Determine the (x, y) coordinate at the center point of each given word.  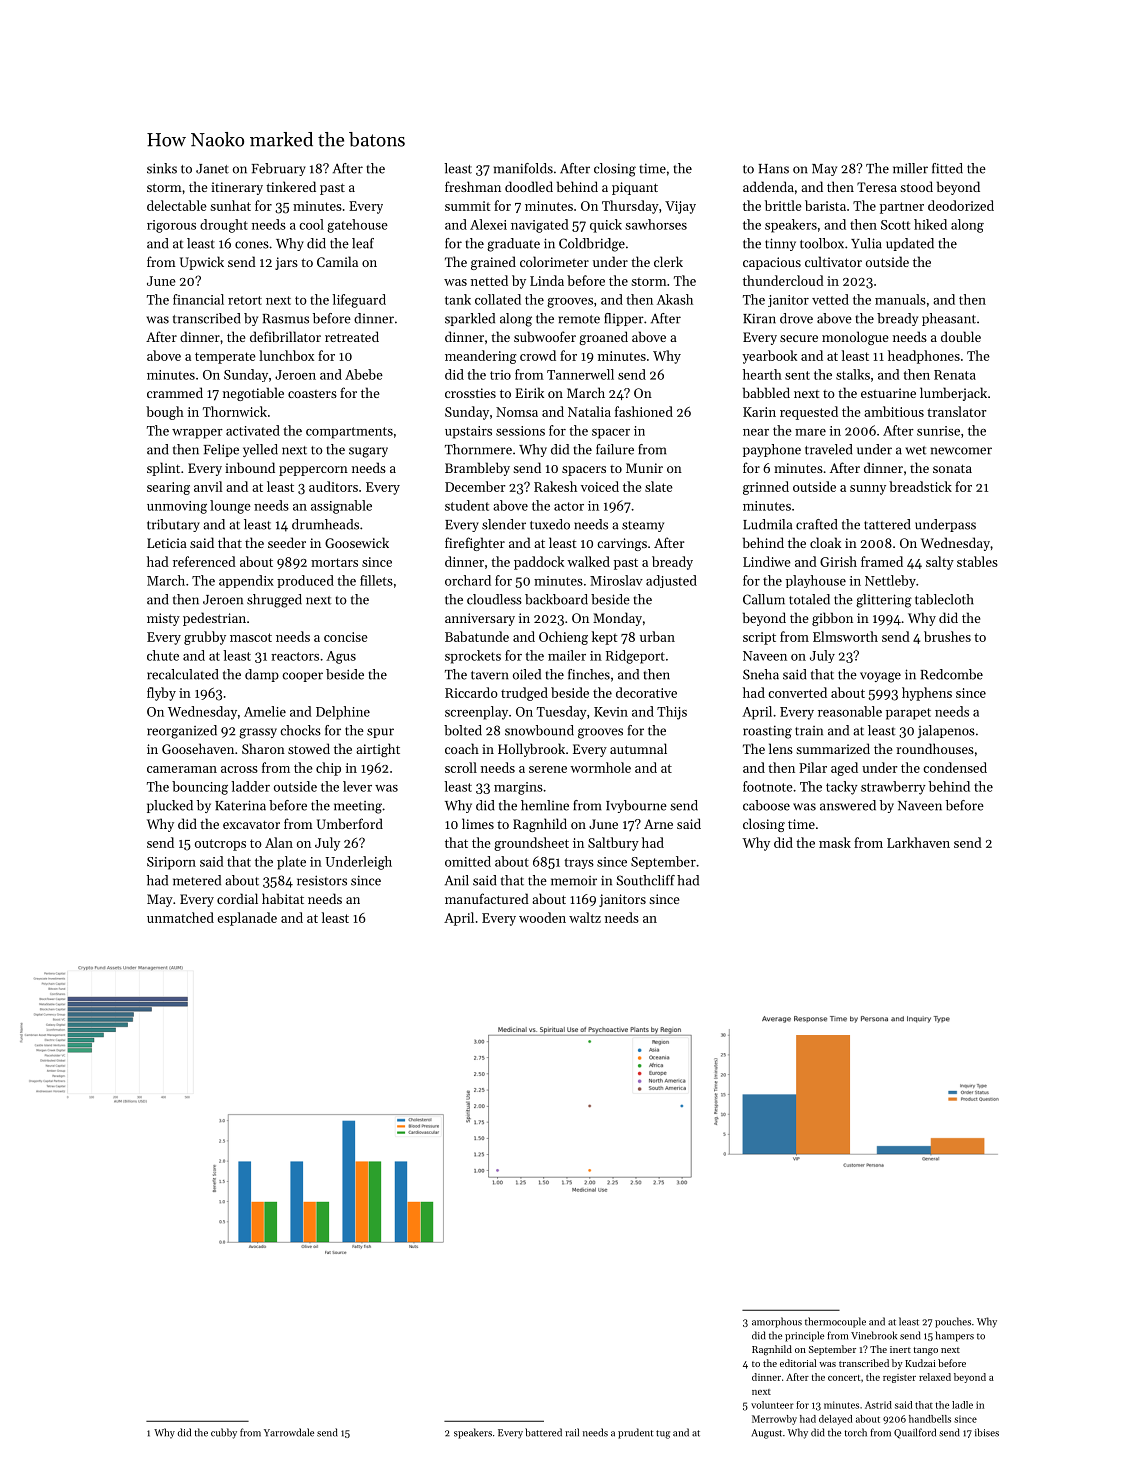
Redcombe (951, 674)
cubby (224, 1433)
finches (589, 674)
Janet (212, 169)
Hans (773, 169)
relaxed (935, 1377)
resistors (322, 880)
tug (663, 1434)
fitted (947, 168)
